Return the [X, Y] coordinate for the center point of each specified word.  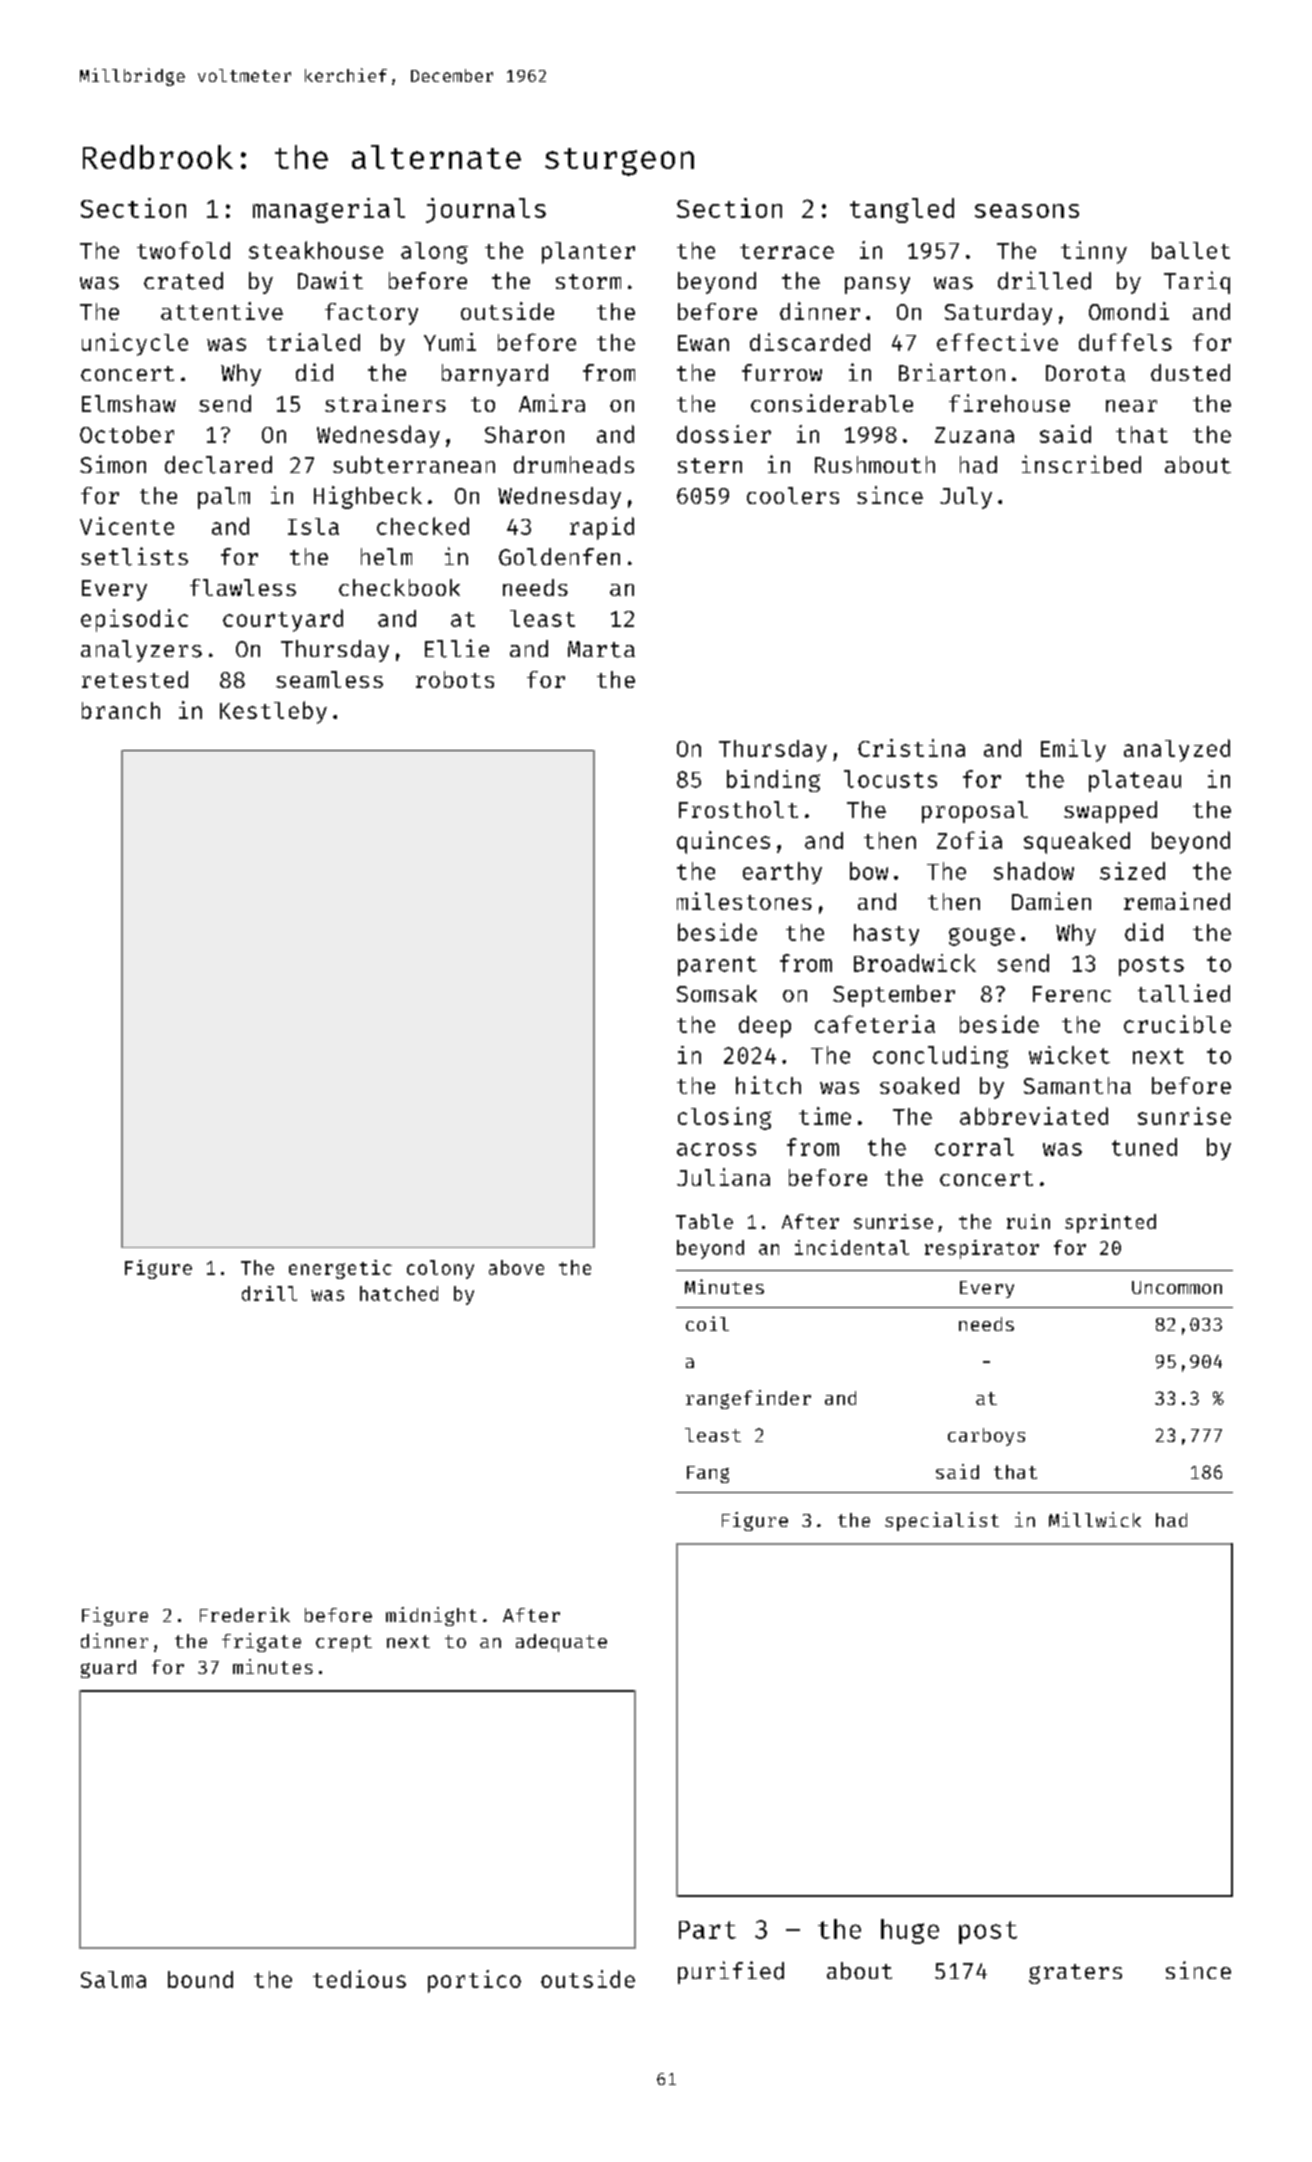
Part [707, 1930]
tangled [902, 210]
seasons [1027, 211]
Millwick [1095, 1519]
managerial [329, 210]
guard [108, 1669]
